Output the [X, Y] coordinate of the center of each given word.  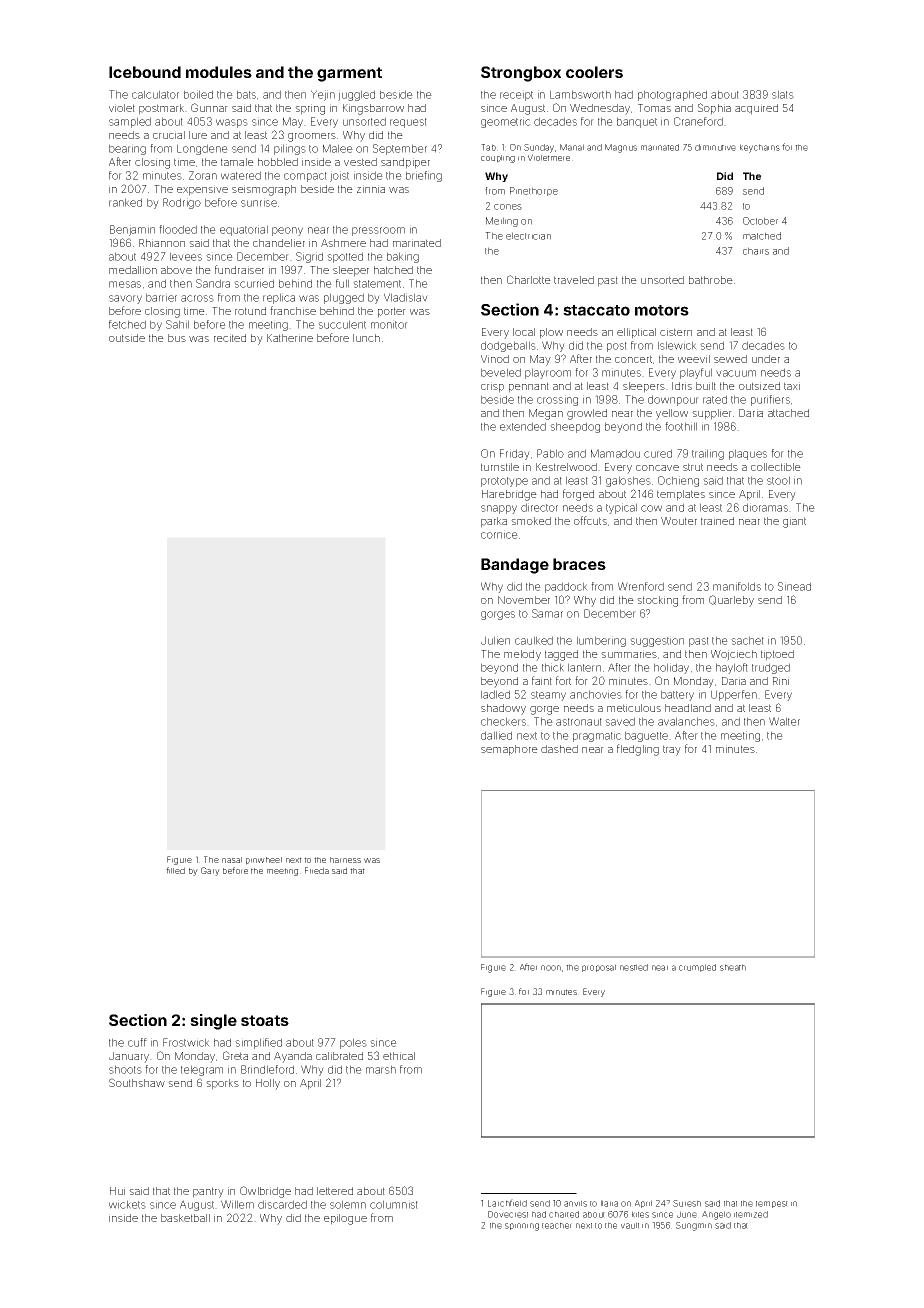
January [129, 1057]
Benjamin [132, 230]
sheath [733, 967]
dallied [496, 735]
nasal [232, 860]
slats [783, 94]
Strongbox [521, 74]
